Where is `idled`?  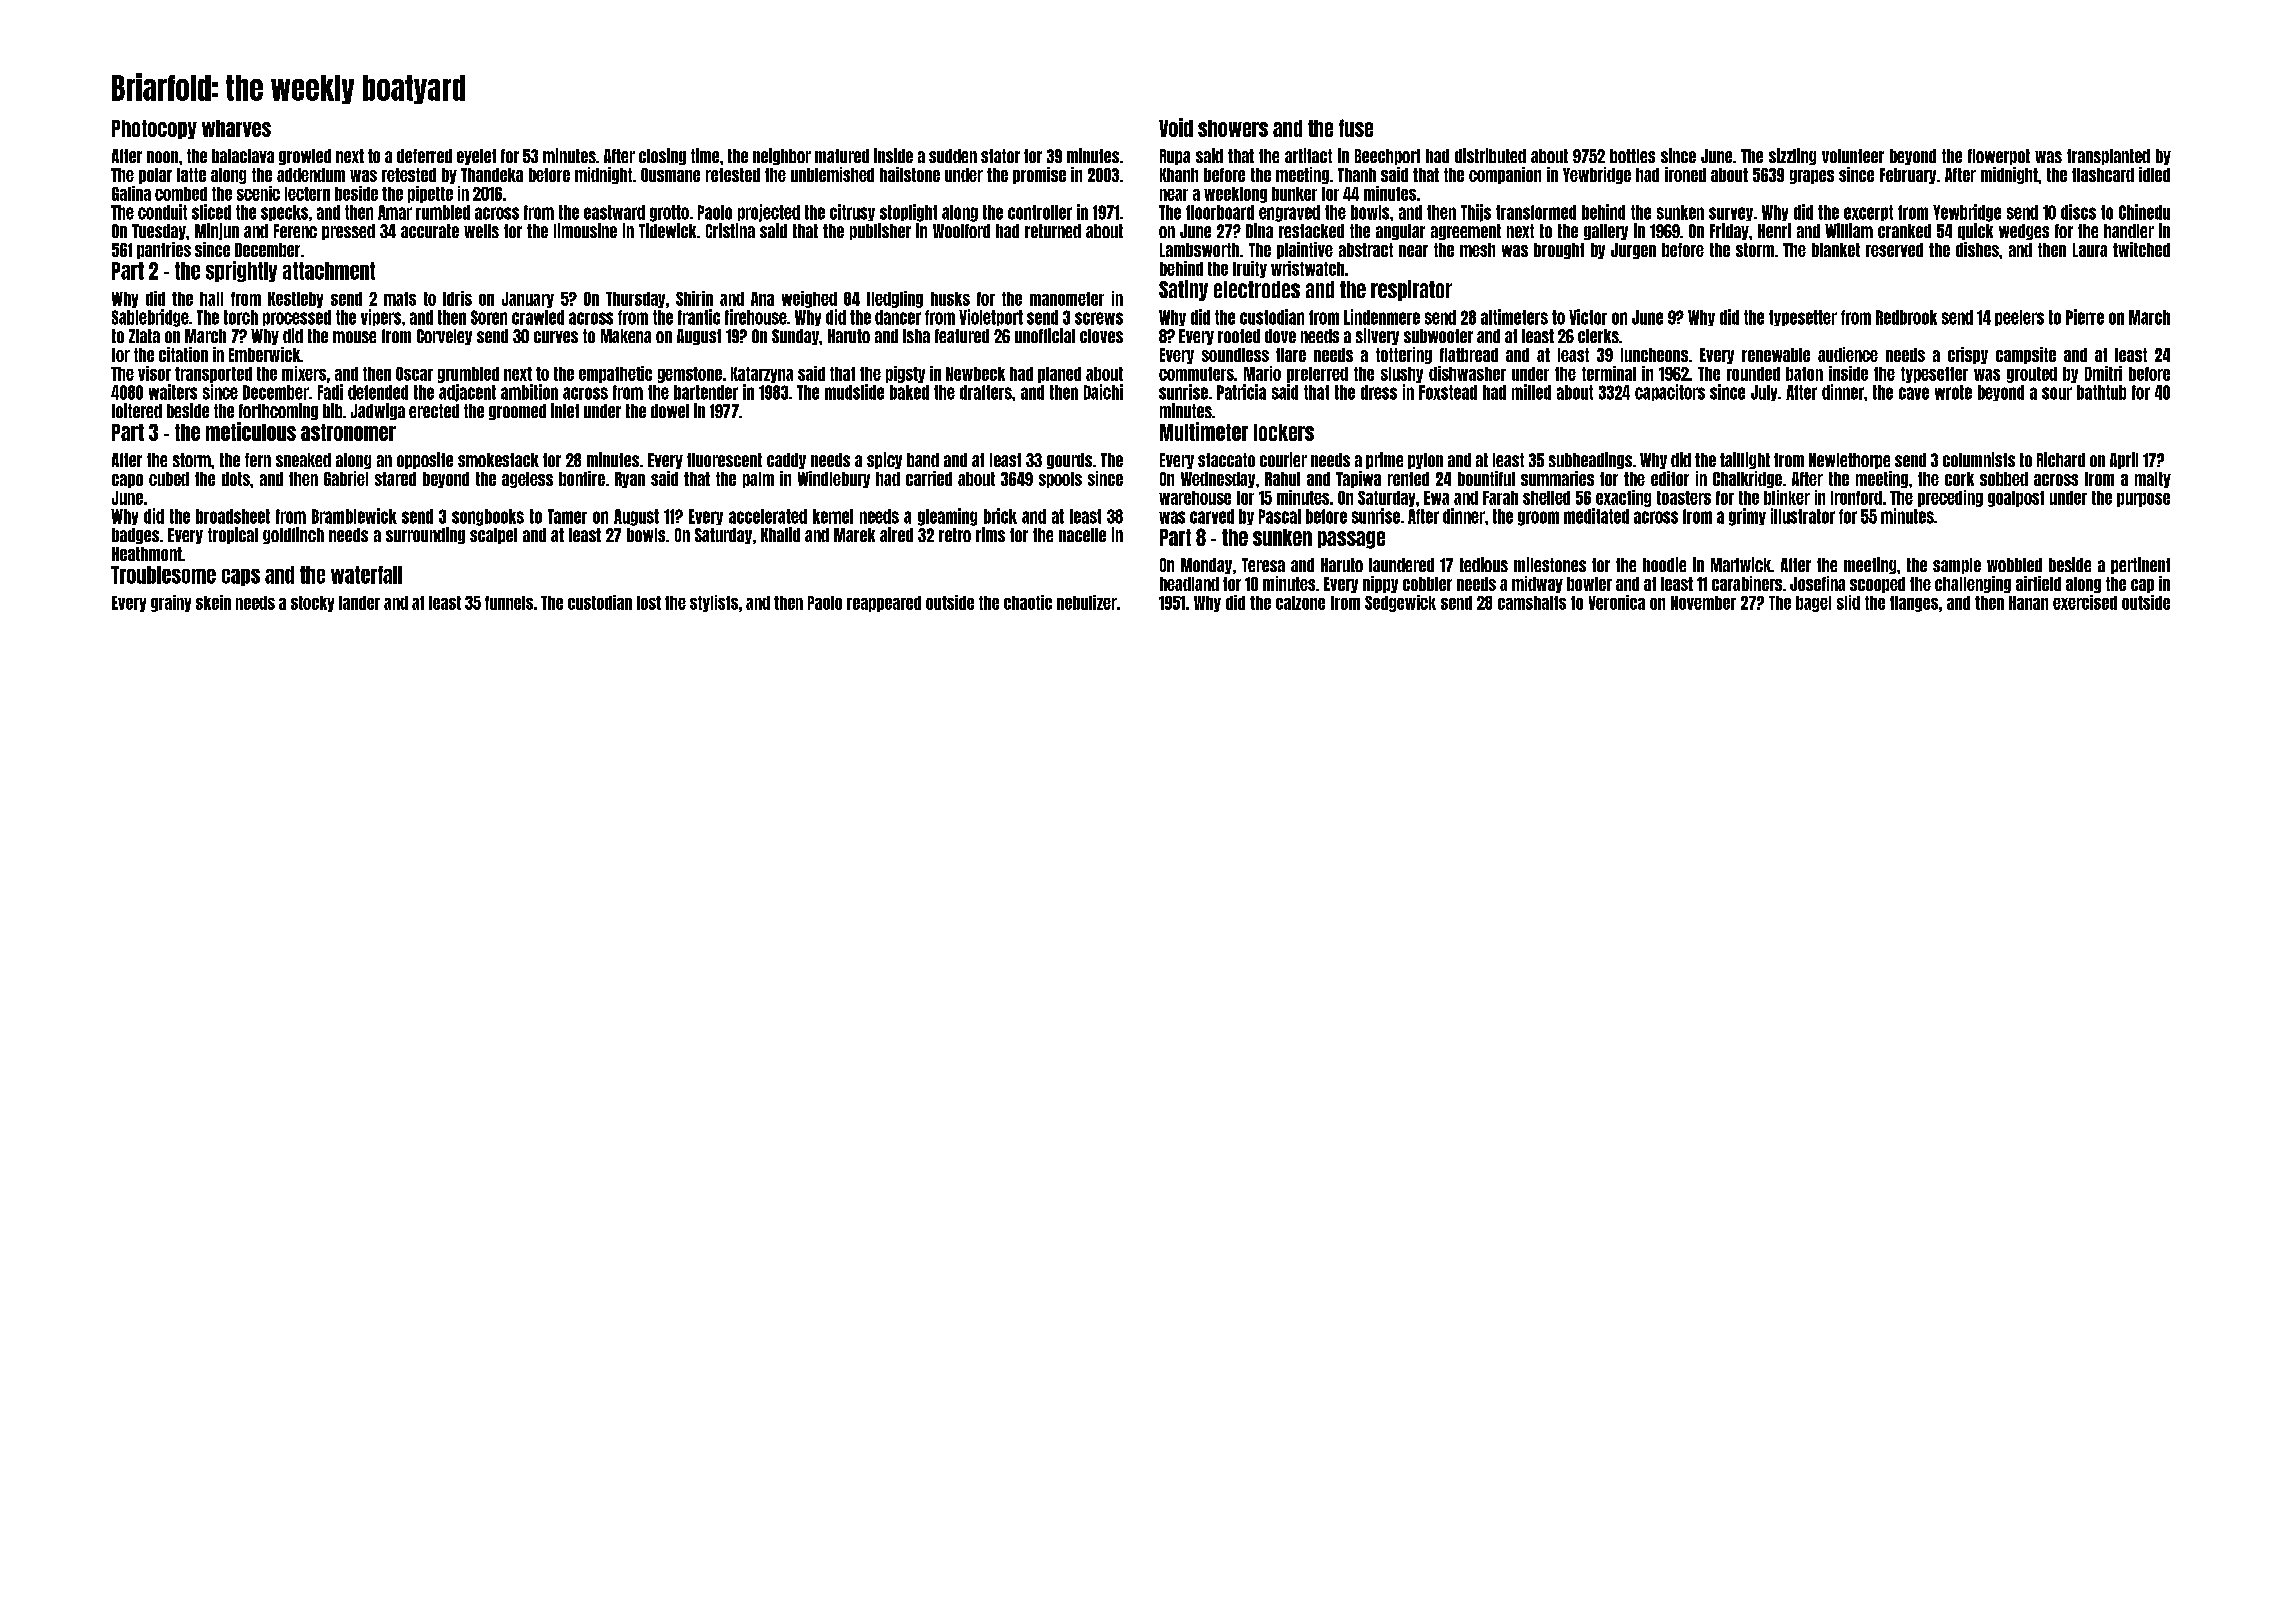
idled is located at coordinates (2154, 174).
